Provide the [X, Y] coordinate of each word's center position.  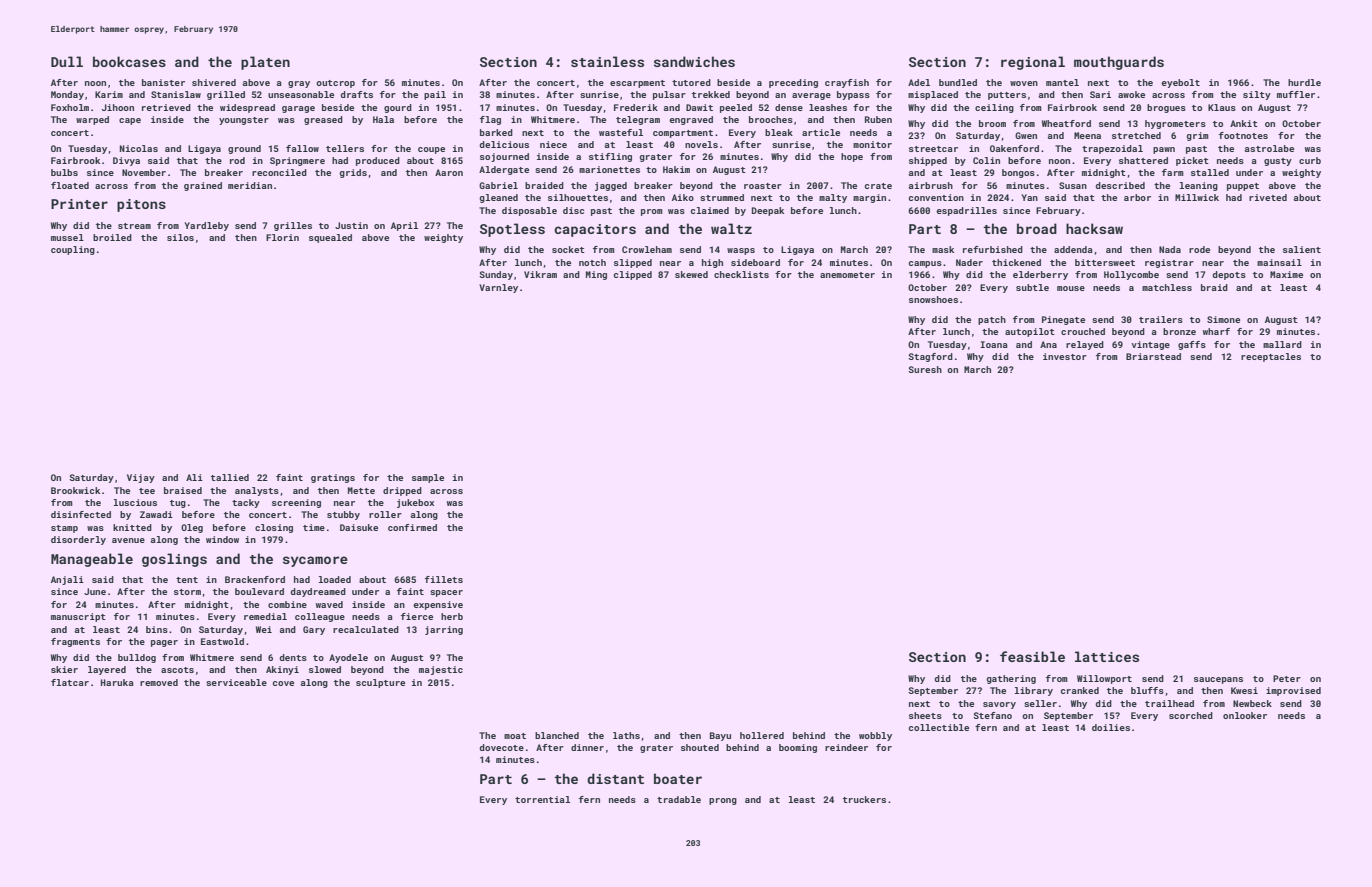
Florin [282, 237]
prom [652, 212]
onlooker [1245, 715]
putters [1007, 96]
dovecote [501, 747]
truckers [864, 799]
